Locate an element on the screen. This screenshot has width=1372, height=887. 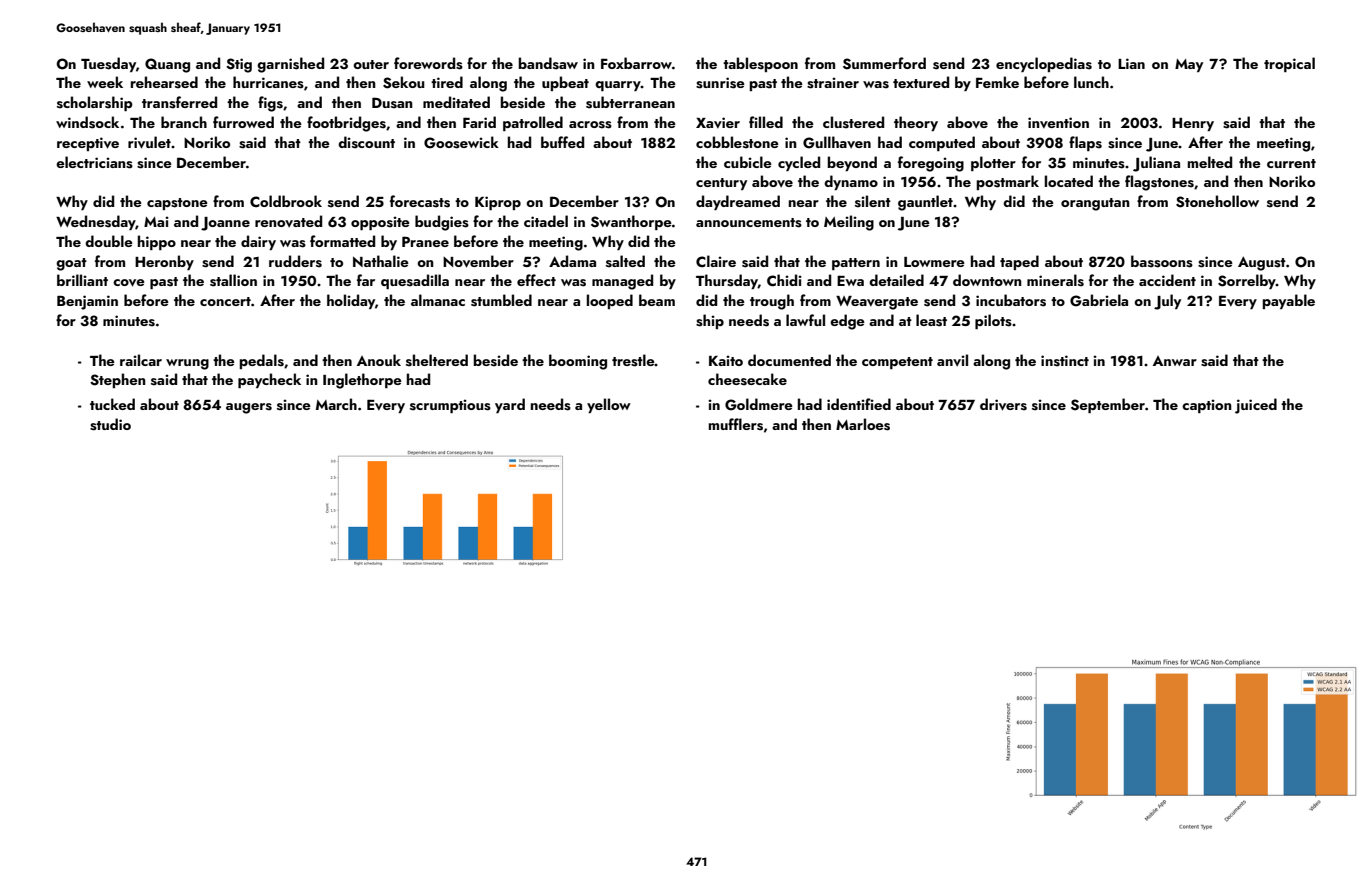
bassoons is located at coordinates (1162, 261).
